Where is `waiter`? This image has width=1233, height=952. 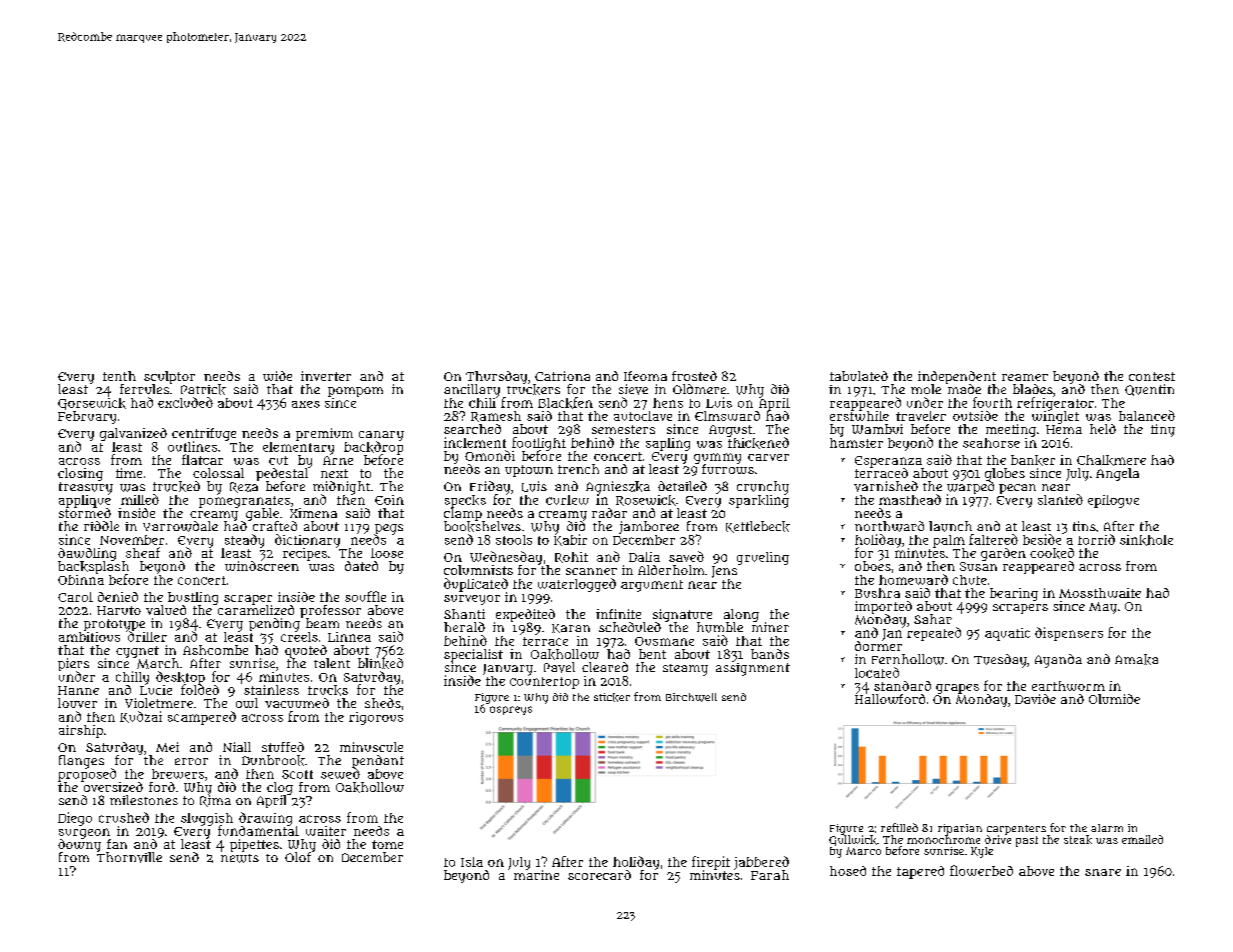 waiter is located at coordinates (326, 831).
